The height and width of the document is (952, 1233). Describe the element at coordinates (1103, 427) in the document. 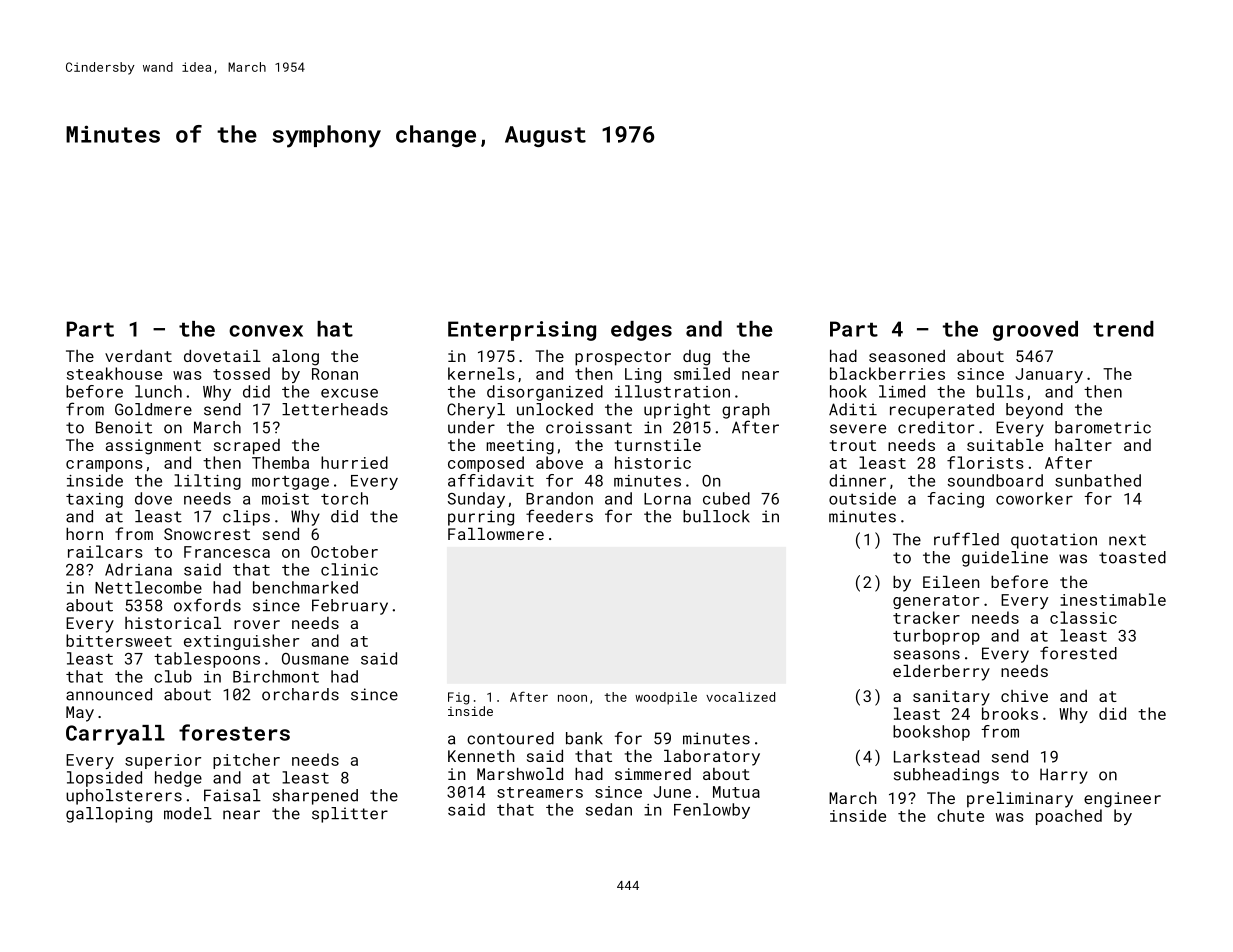

I see `barometric` at that location.
